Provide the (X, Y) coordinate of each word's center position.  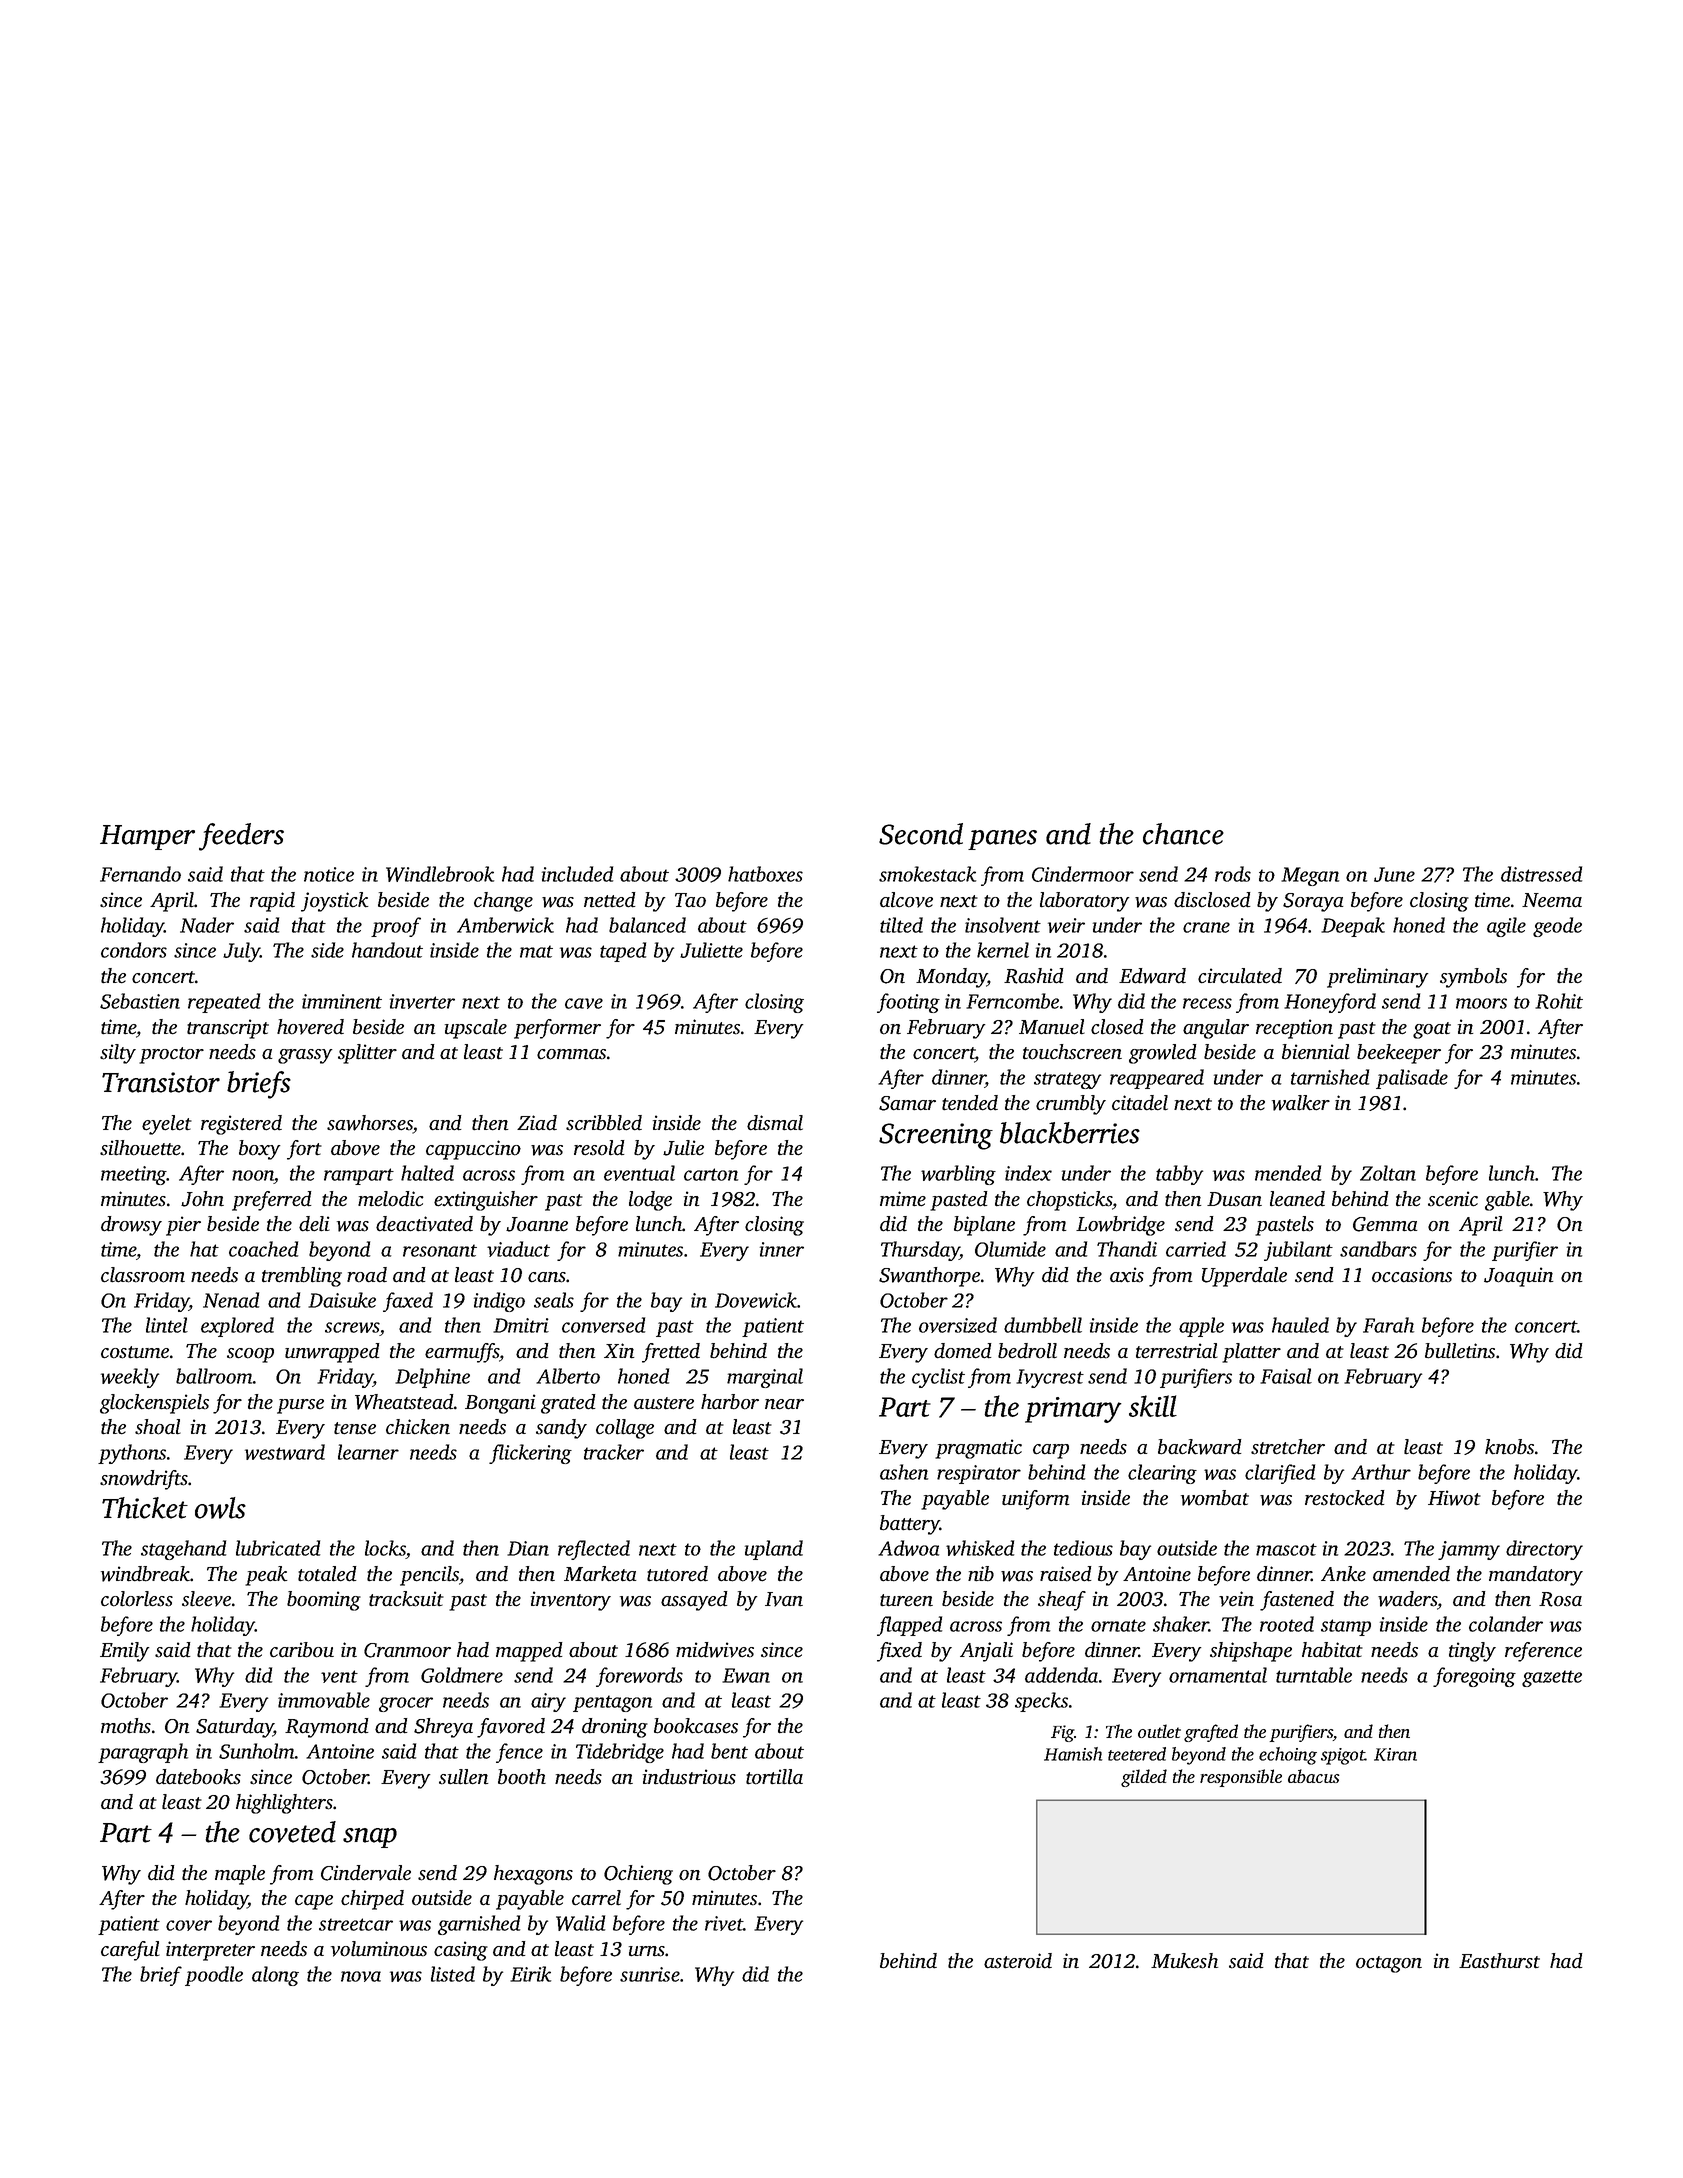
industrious (689, 1777)
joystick (335, 902)
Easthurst (1499, 1961)
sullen (464, 1777)
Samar (907, 1103)
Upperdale (1244, 1277)
